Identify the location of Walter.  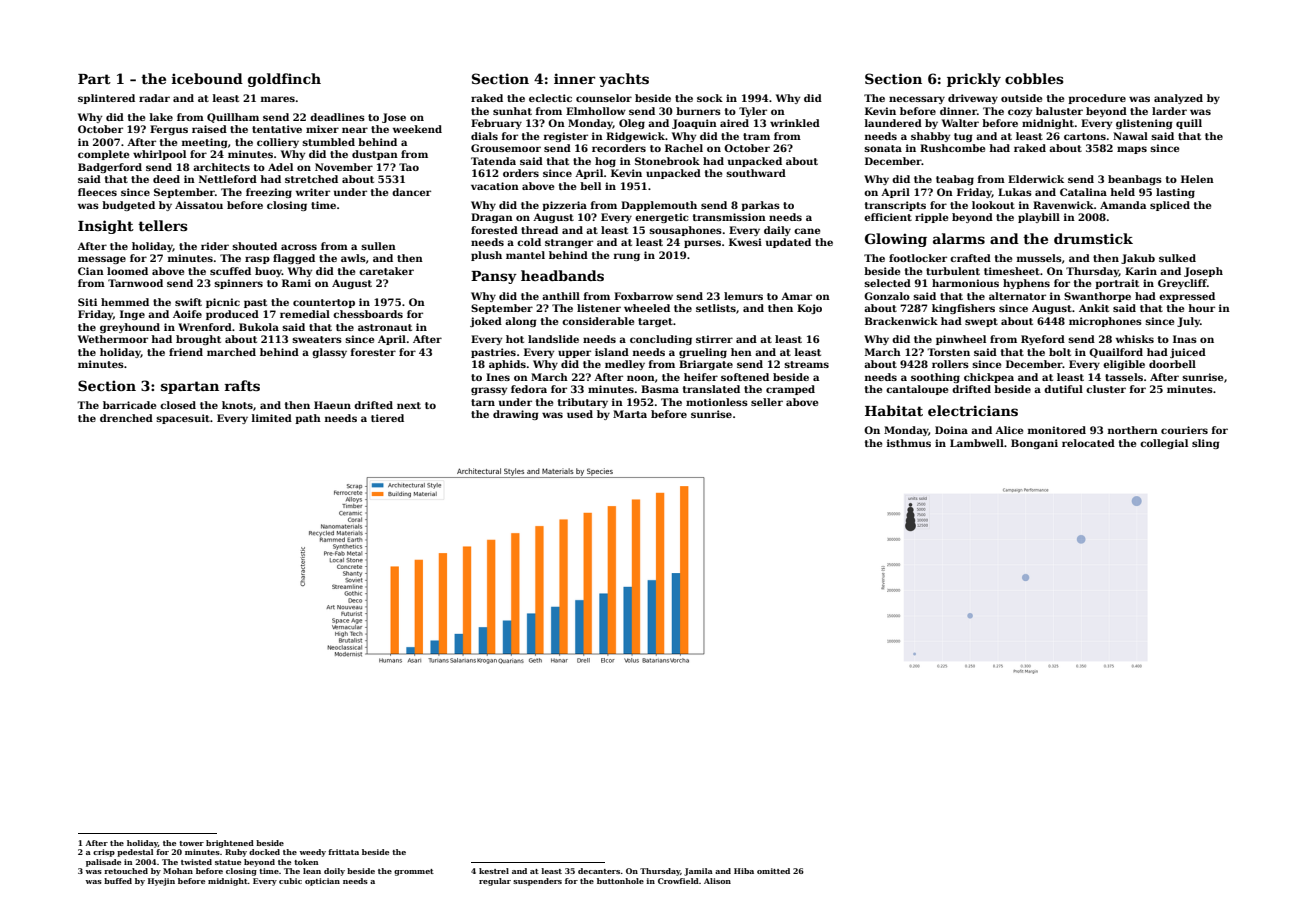
(960, 123).
